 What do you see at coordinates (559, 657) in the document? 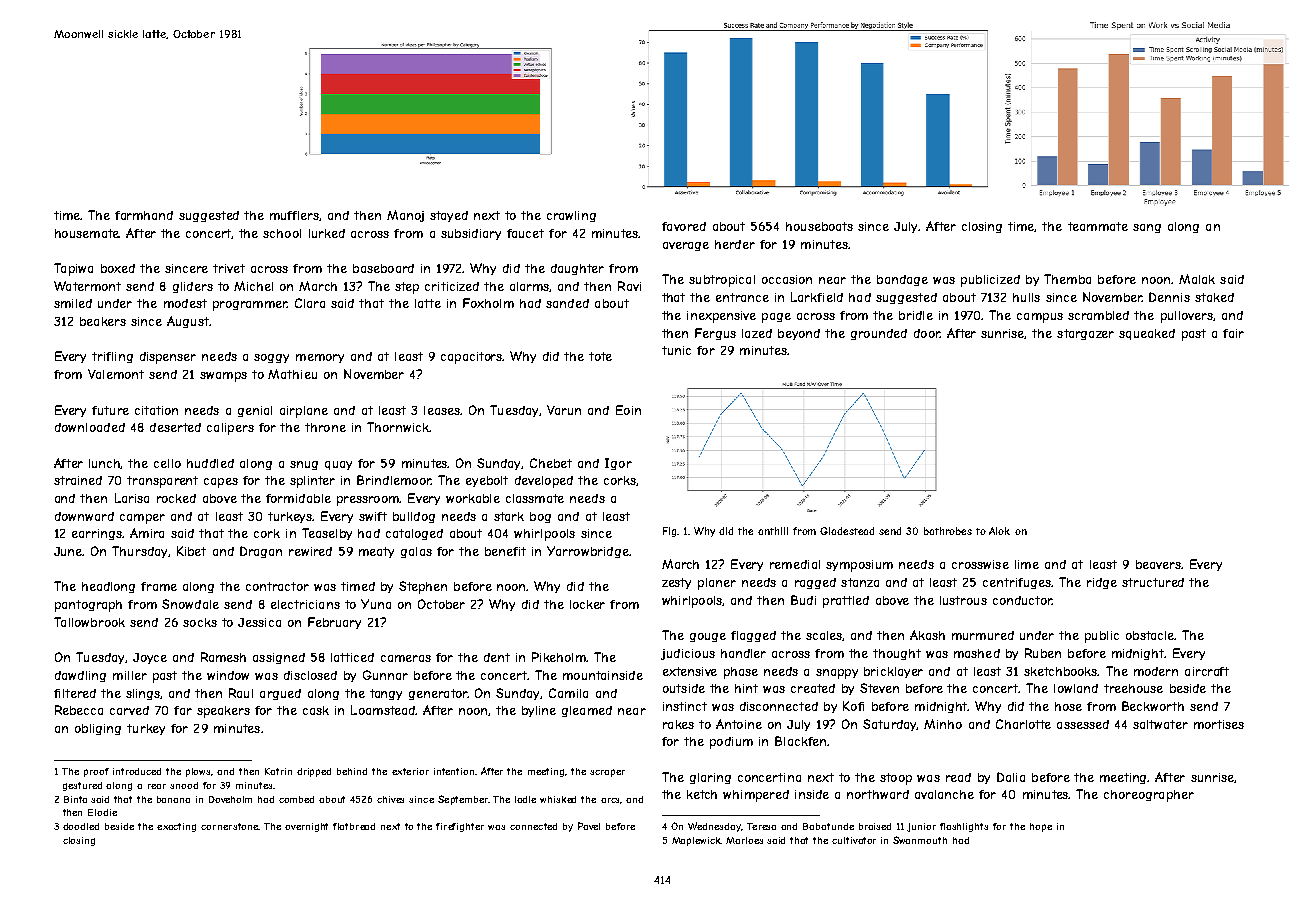
I see `Pikeholm` at bounding box center [559, 657].
